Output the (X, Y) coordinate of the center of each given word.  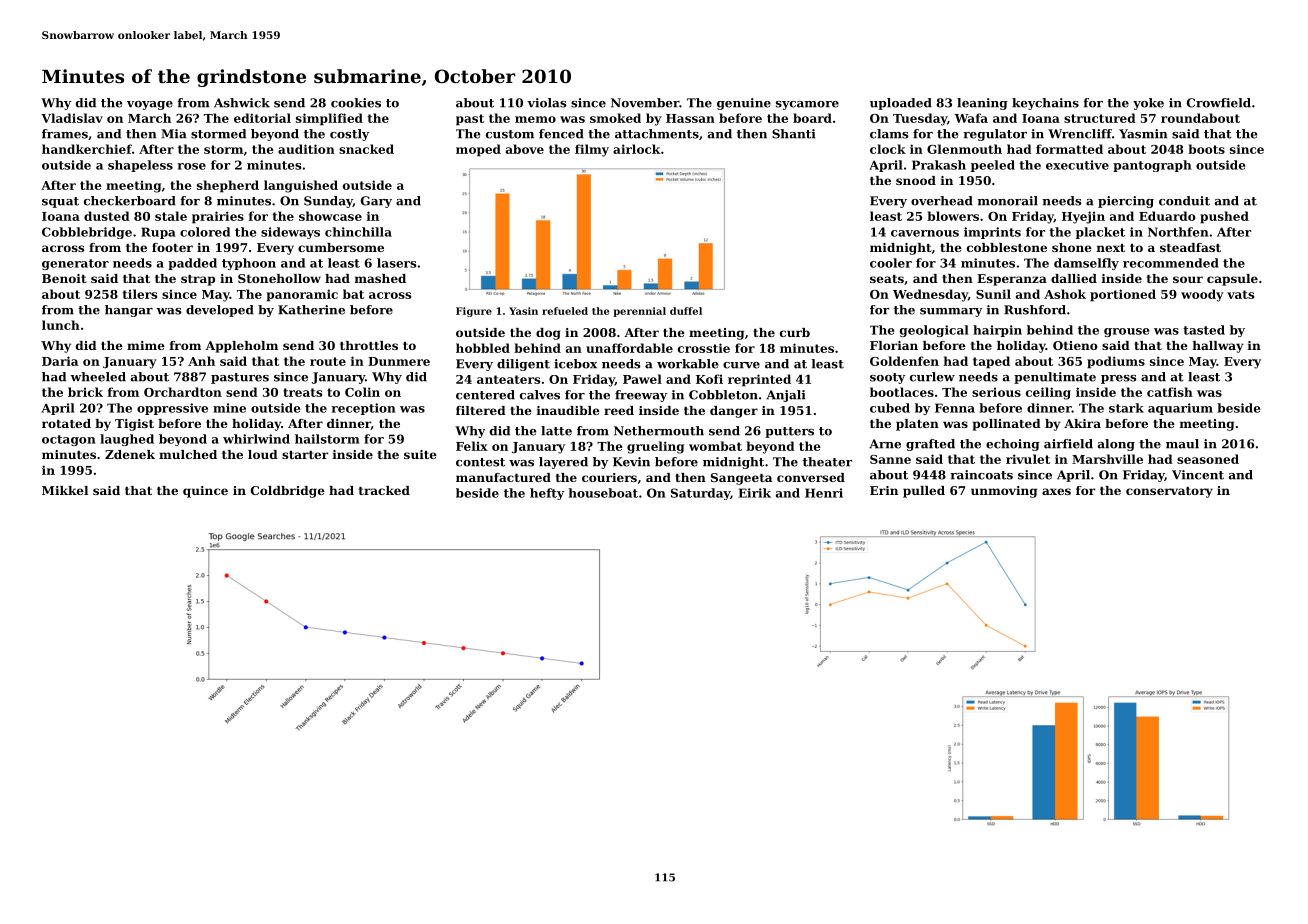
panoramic (302, 295)
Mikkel (65, 490)
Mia (174, 134)
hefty (547, 494)
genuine (744, 104)
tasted (1204, 330)
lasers (397, 263)
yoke (1148, 104)
